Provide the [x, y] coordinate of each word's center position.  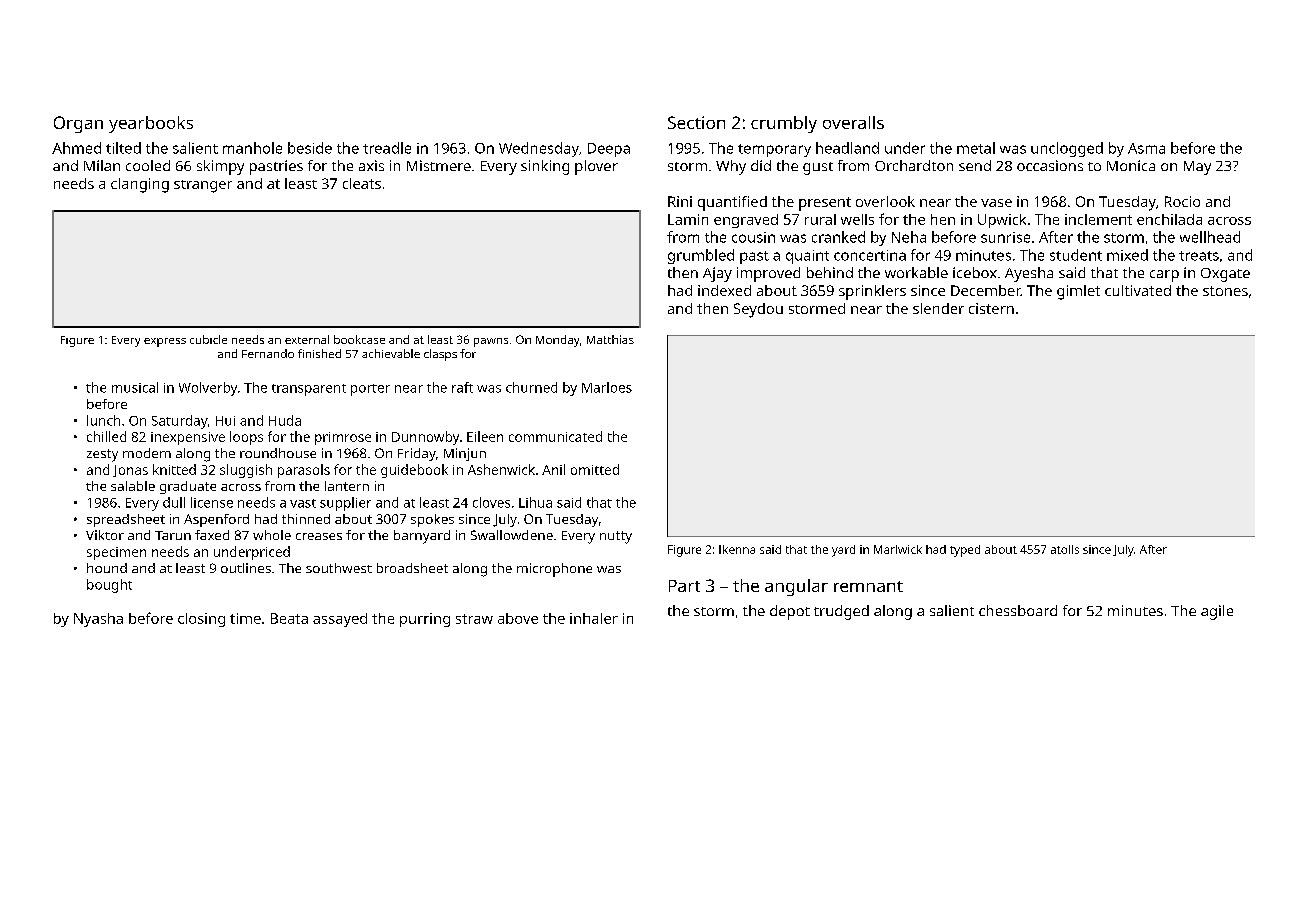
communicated [555, 436]
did [761, 165]
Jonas [130, 471]
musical [135, 387]
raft [462, 387]
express [165, 342]
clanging [140, 185]
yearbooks [151, 124]
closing [201, 620]
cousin [753, 237]
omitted [595, 469]
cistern [991, 308]
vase [996, 203]
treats [1199, 256]
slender [938, 308]
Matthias [610, 339]
